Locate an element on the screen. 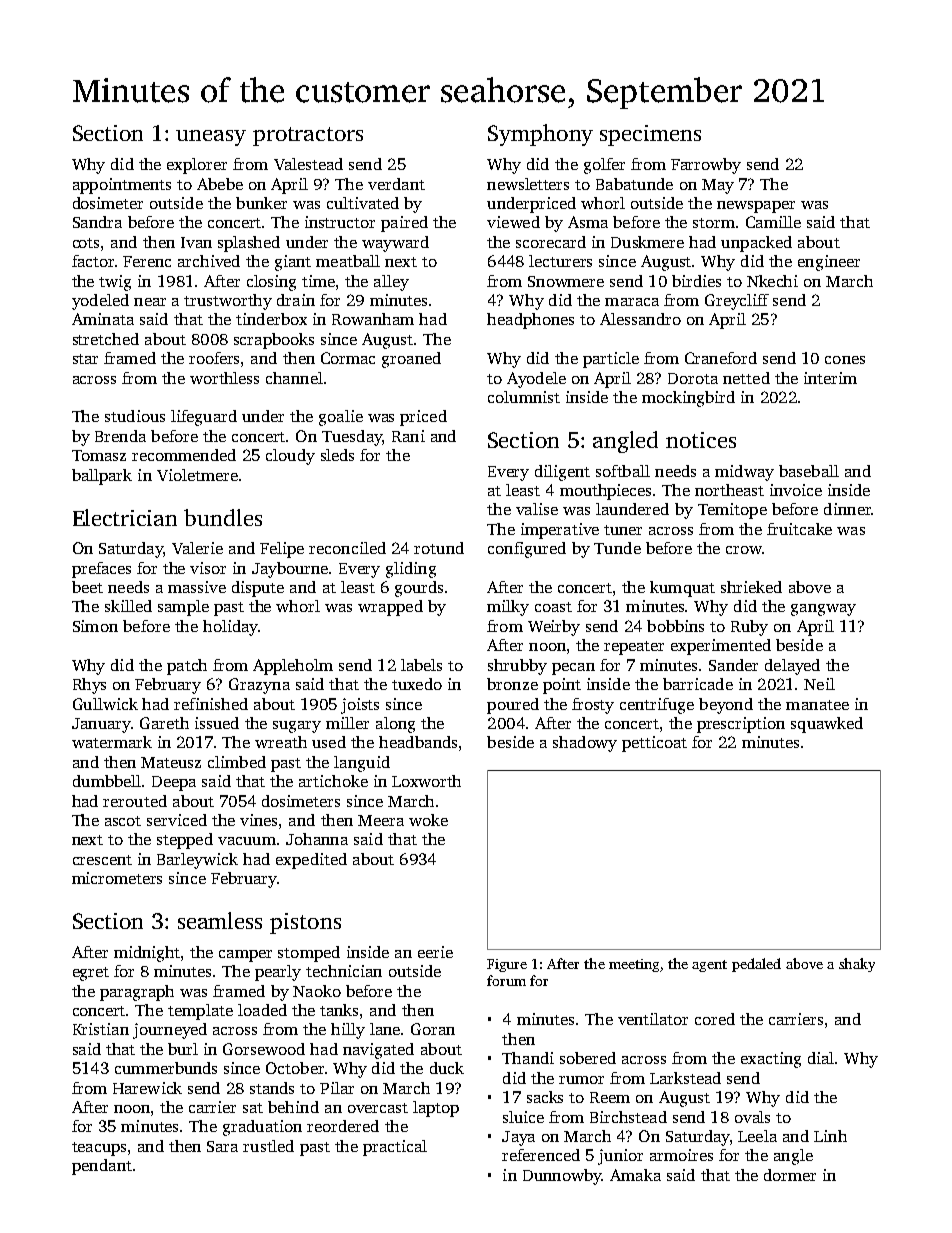  Duskmere is located at coordinates (647, 242).
